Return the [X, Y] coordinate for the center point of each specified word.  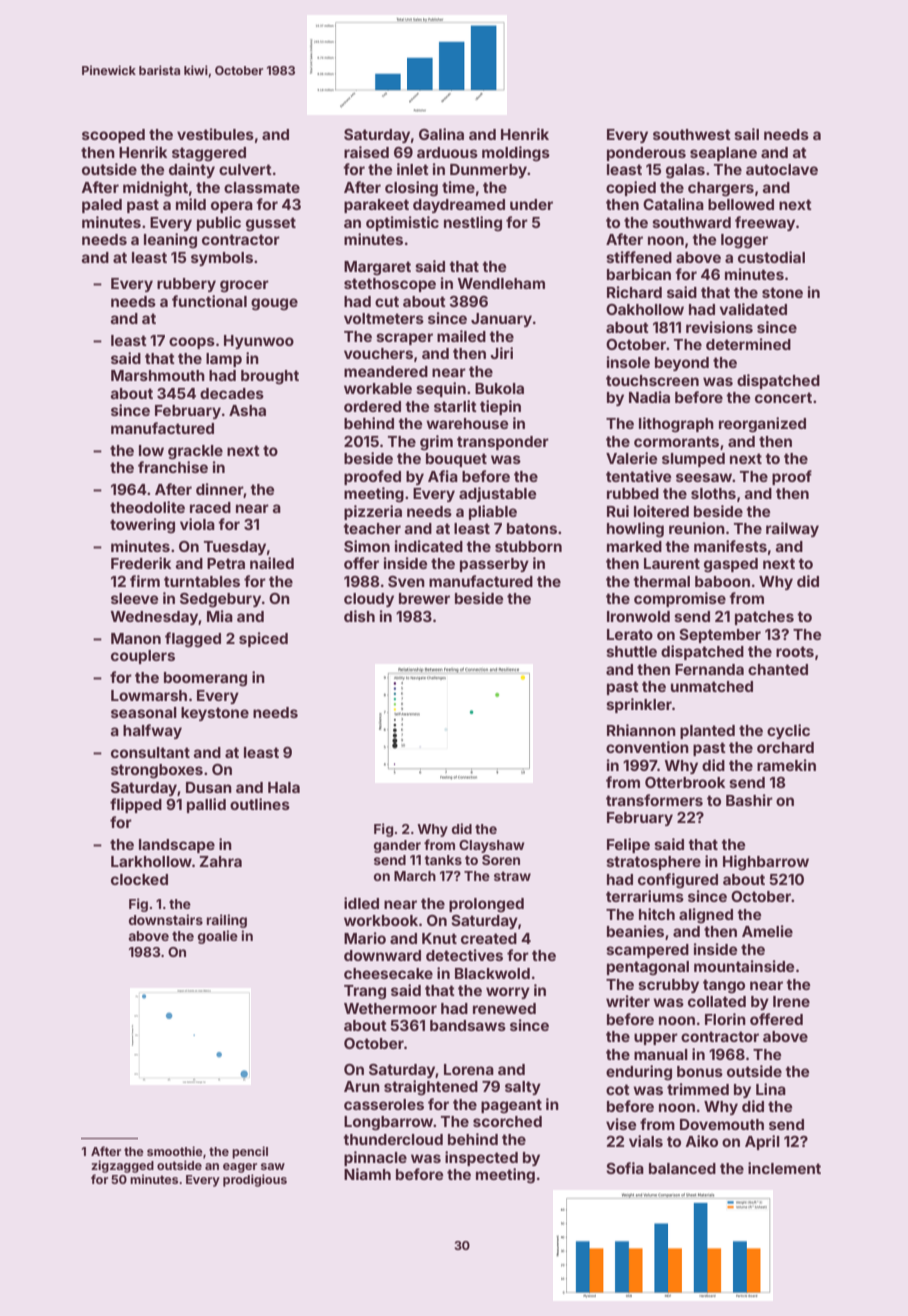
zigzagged [122, 1166]
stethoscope [390, 285]
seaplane [723, 154]
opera [232, 207]
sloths [713, 493]
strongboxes [157, 771]
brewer [424, 598]
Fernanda [709, 669]
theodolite [147, 507]
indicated [429, 546]
